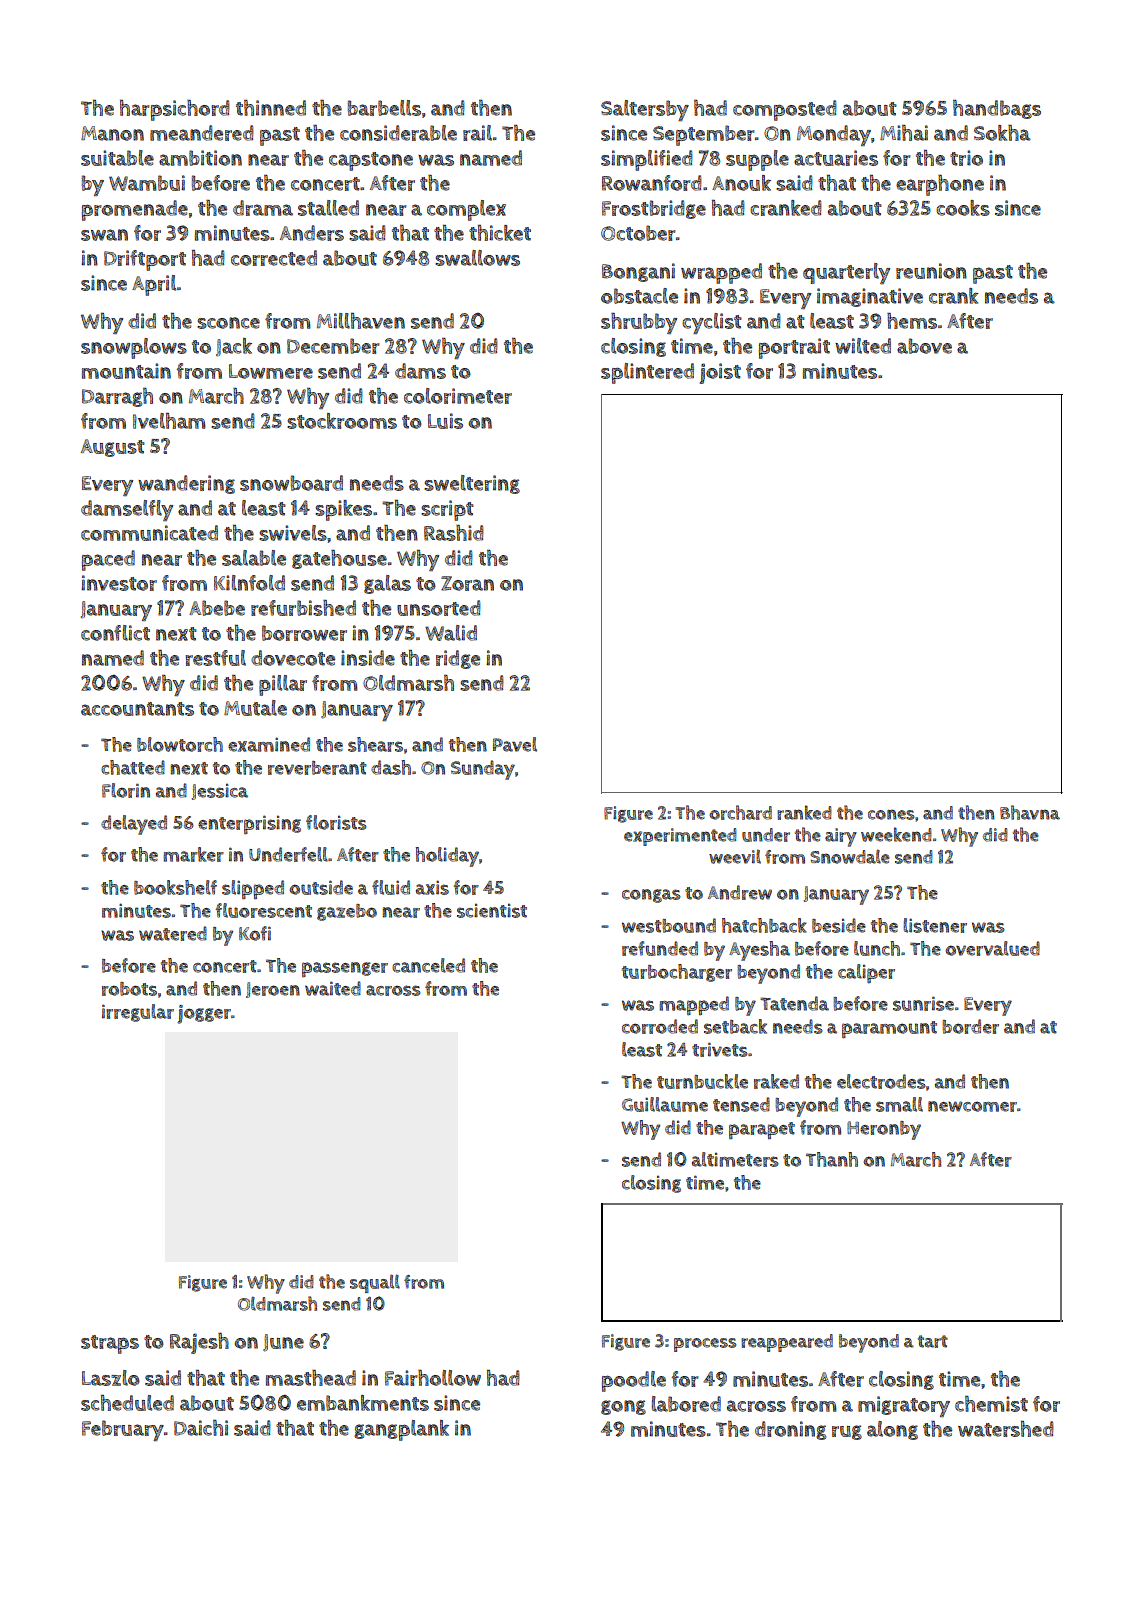  What do you see at coordinates (665, 1104) in the page?
I see `Guillaume` at bounding box center [665, 1104].
